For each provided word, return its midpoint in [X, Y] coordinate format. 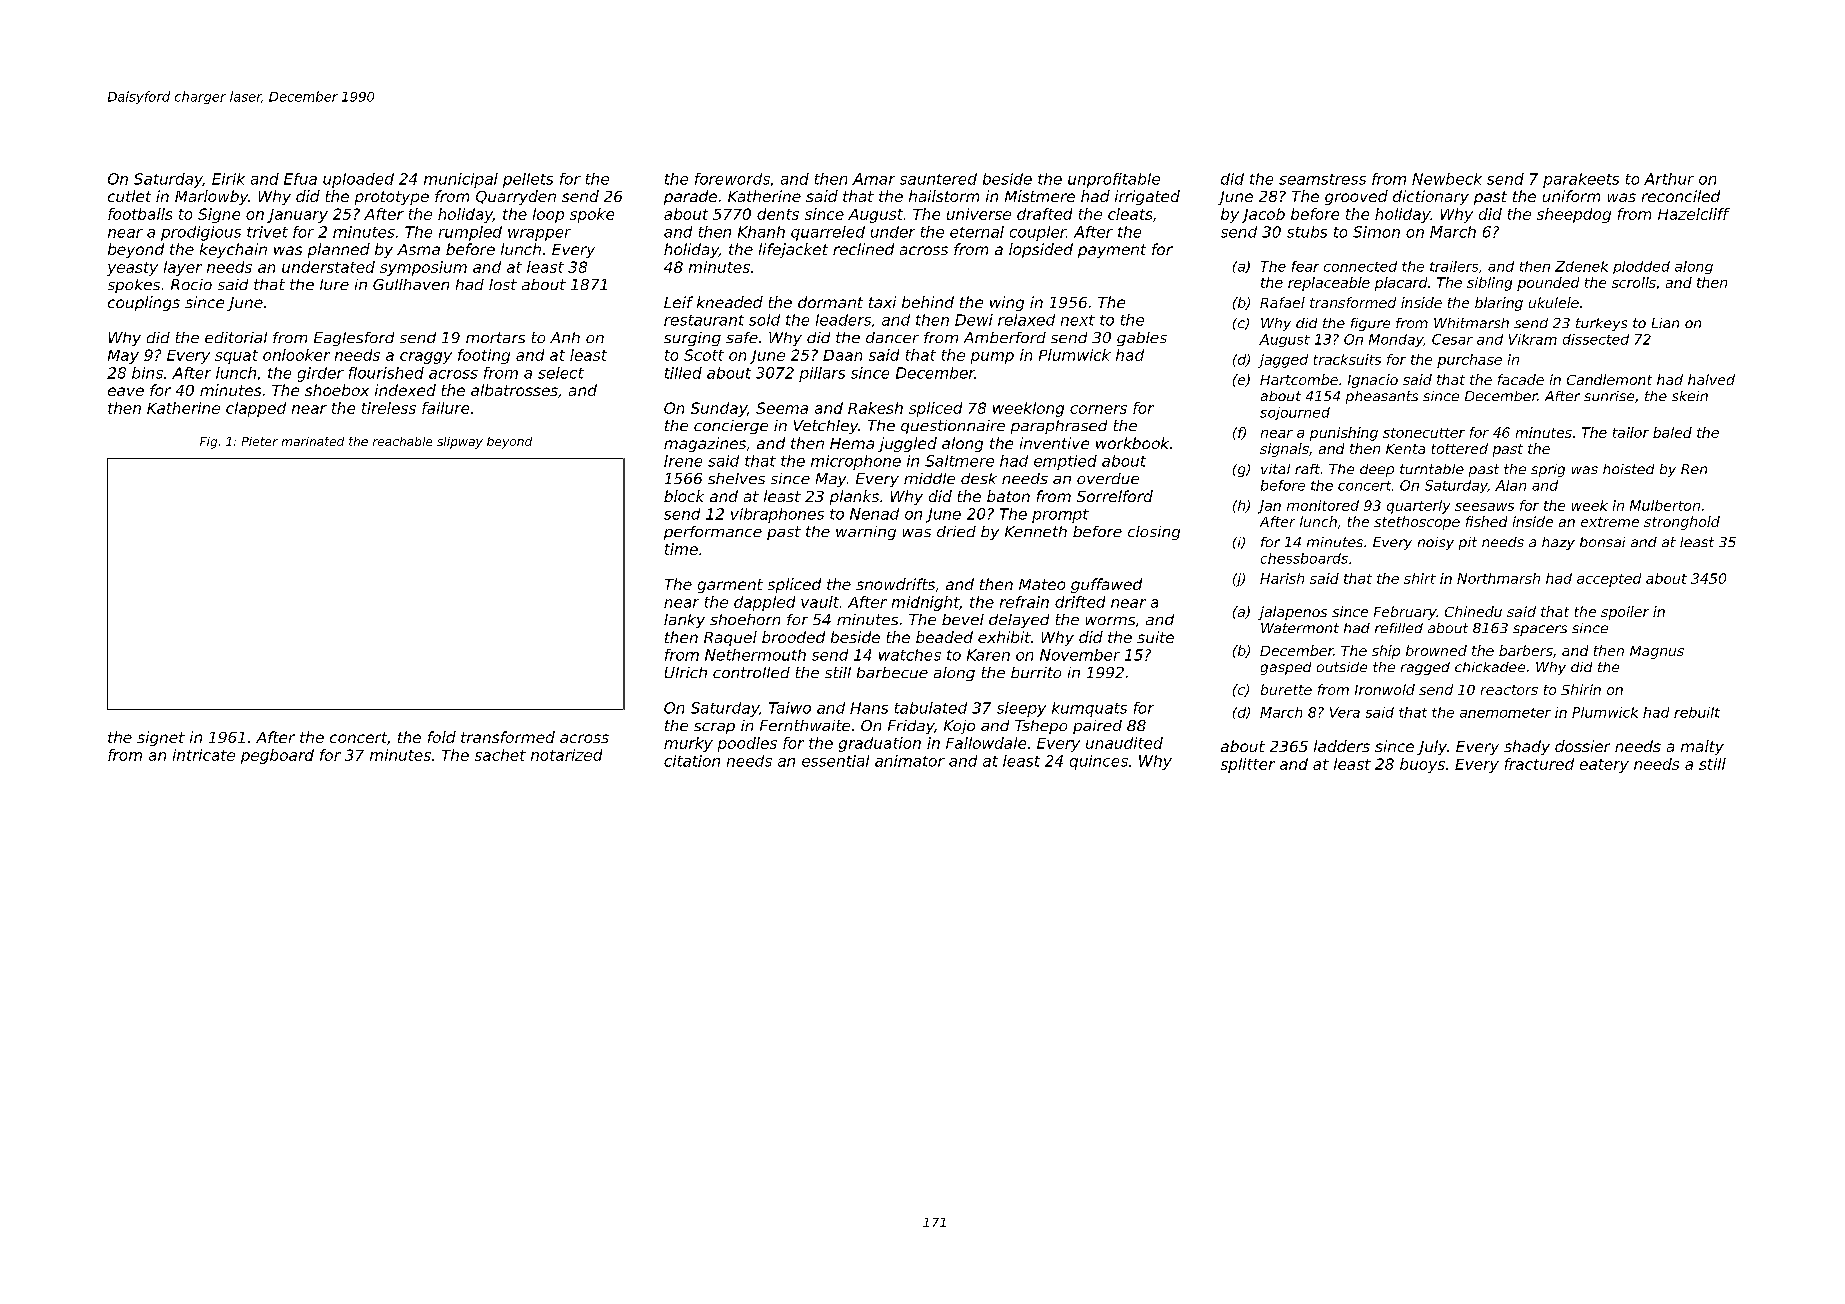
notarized [566, 755]
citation [692, 761]
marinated [313, 441]
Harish [1282, 578]
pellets [528, 180]
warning [866, 533]
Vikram [1533, 339]
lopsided [1041, 250]
